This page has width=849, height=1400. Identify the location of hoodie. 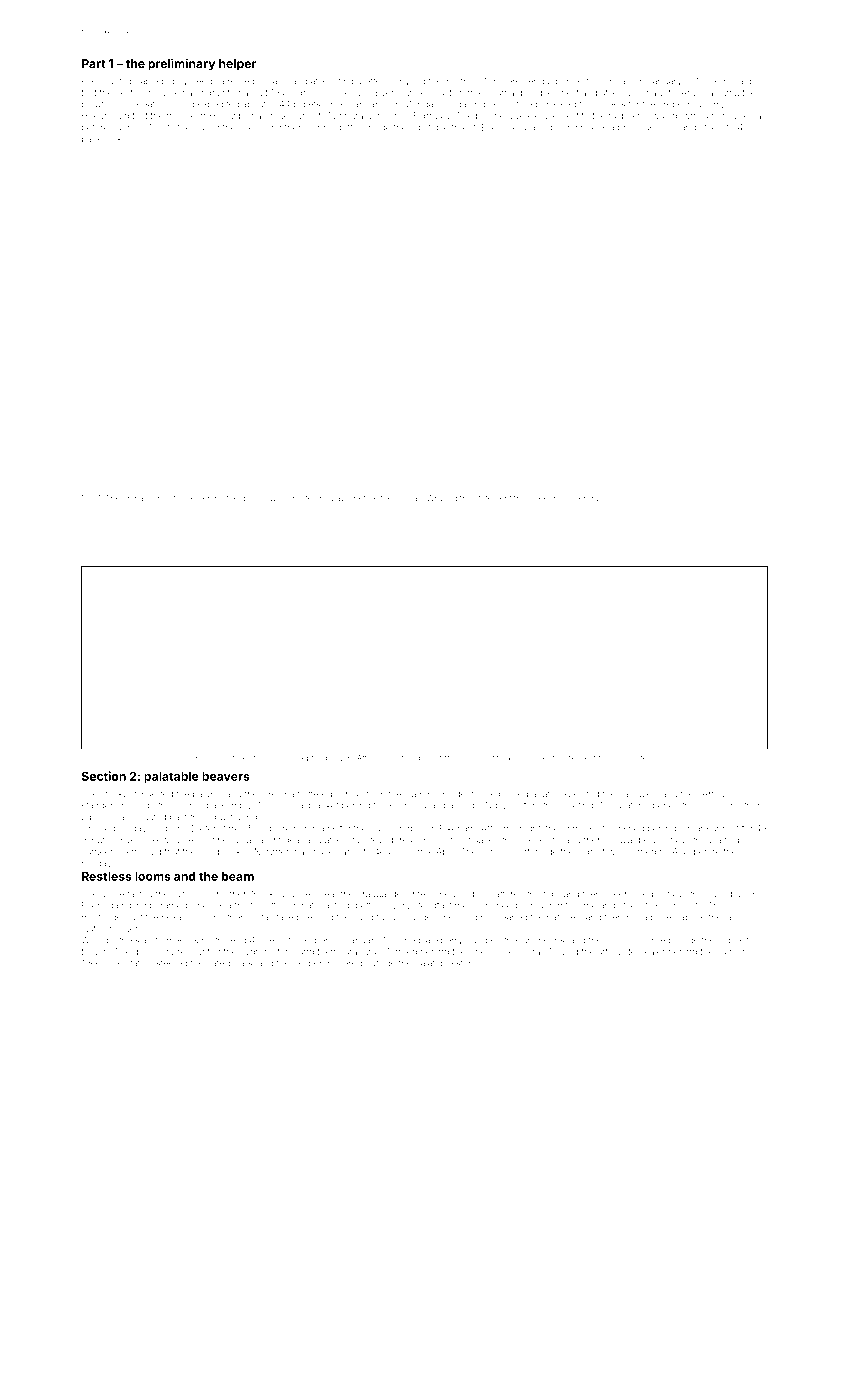
(181, 115).
